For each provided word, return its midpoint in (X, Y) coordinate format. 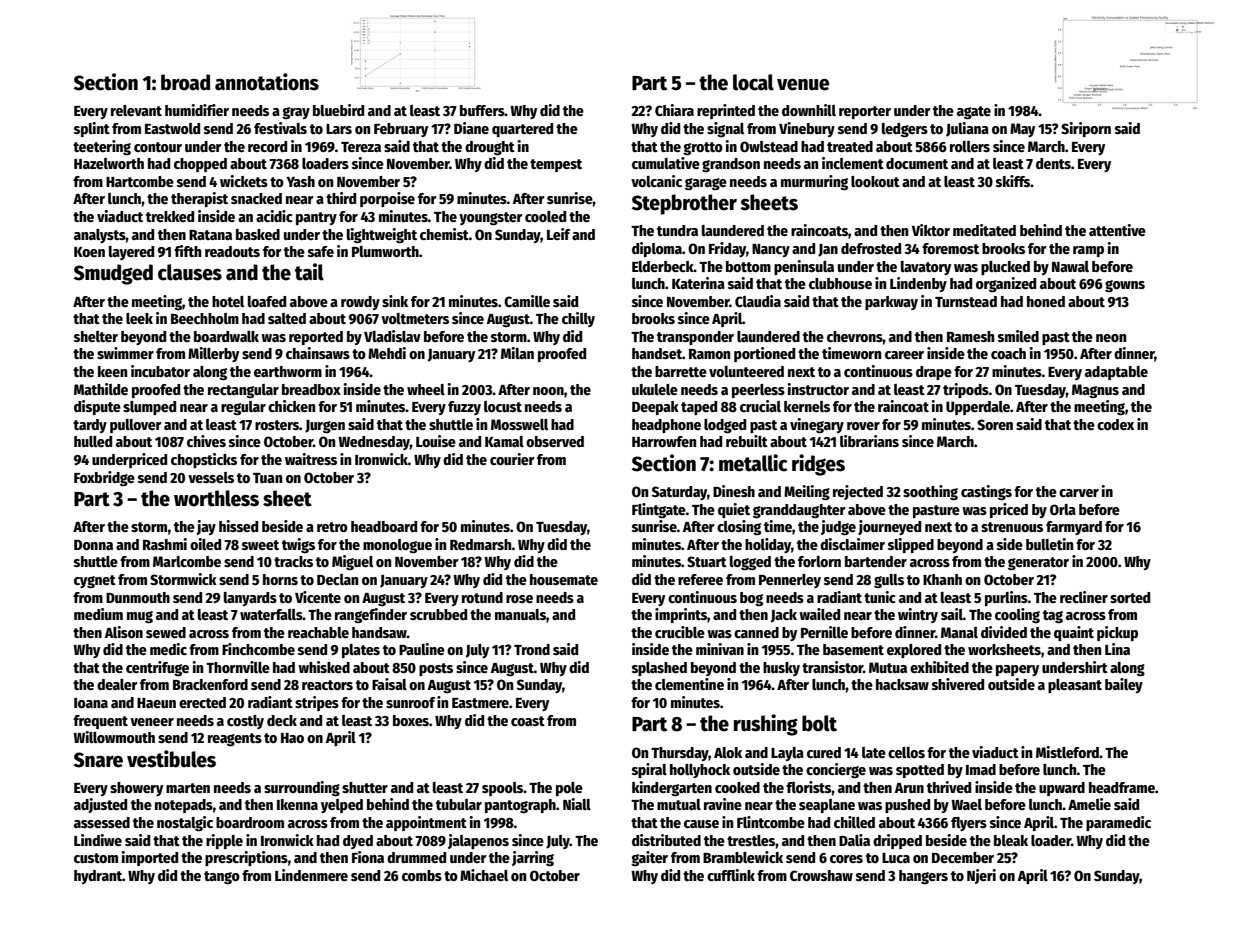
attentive (1117, 230)
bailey (1124, 685)
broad (185, 82)
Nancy (771, 250)
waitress (311, 459)
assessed (102, 822)
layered (131, 253)
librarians (869, 441)
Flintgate (659, 510)
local (753, 82)
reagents (235, 740)
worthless (216, 498)
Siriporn (1086, 129)
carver (1079, 493)
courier (512, 459)
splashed (659, 669)
